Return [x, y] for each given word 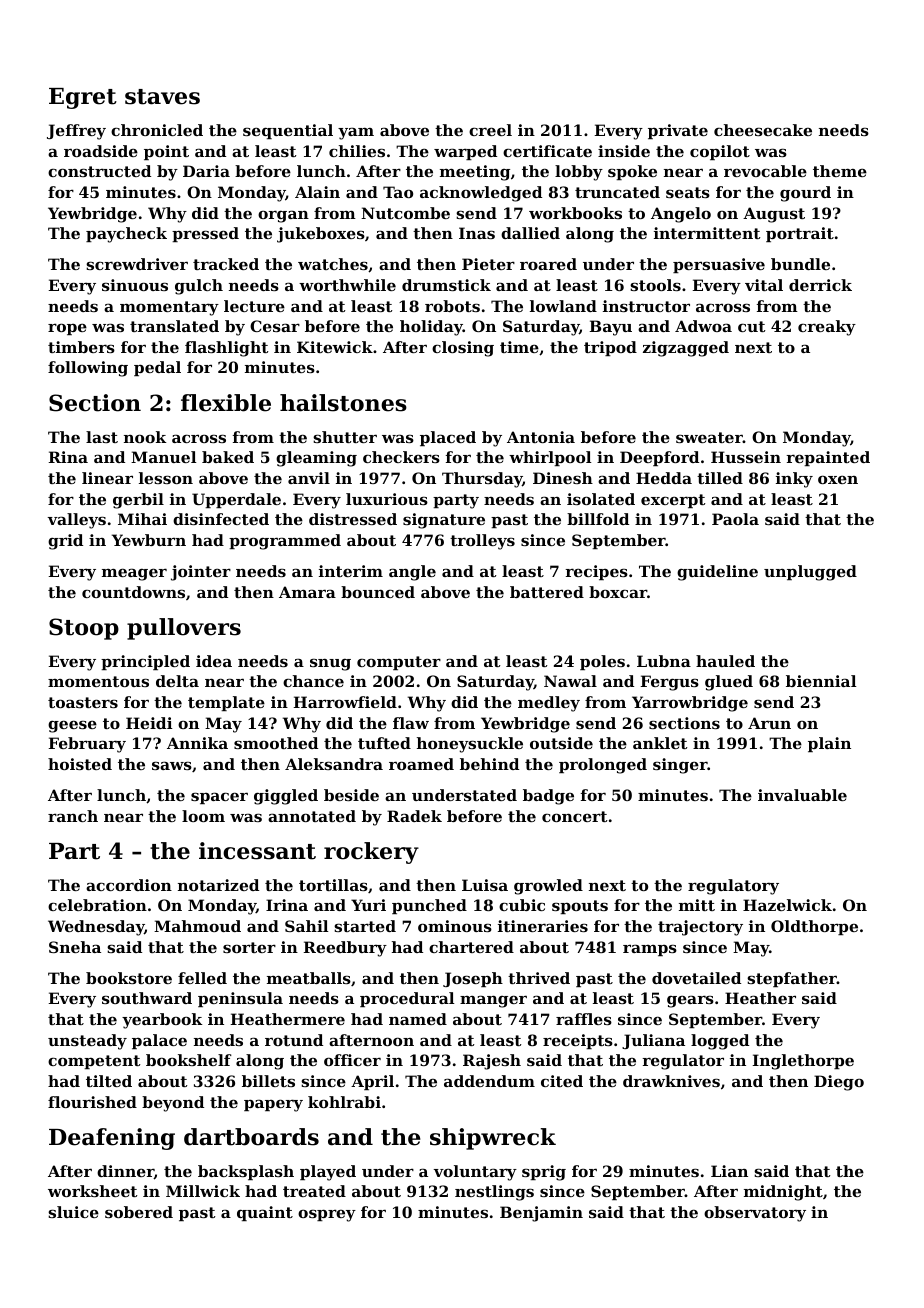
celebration [97, 905]
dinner [125, 1172]
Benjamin [541, 1214]
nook [145, 437]
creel [490, 130]
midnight [783, 1193]
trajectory [700, 928]
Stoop [84, 629]
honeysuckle [470, 745]
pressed [205, 234]
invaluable [802, 795]
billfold [598, 519]
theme [840, 171]
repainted [828, 458]
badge [548, 797]
